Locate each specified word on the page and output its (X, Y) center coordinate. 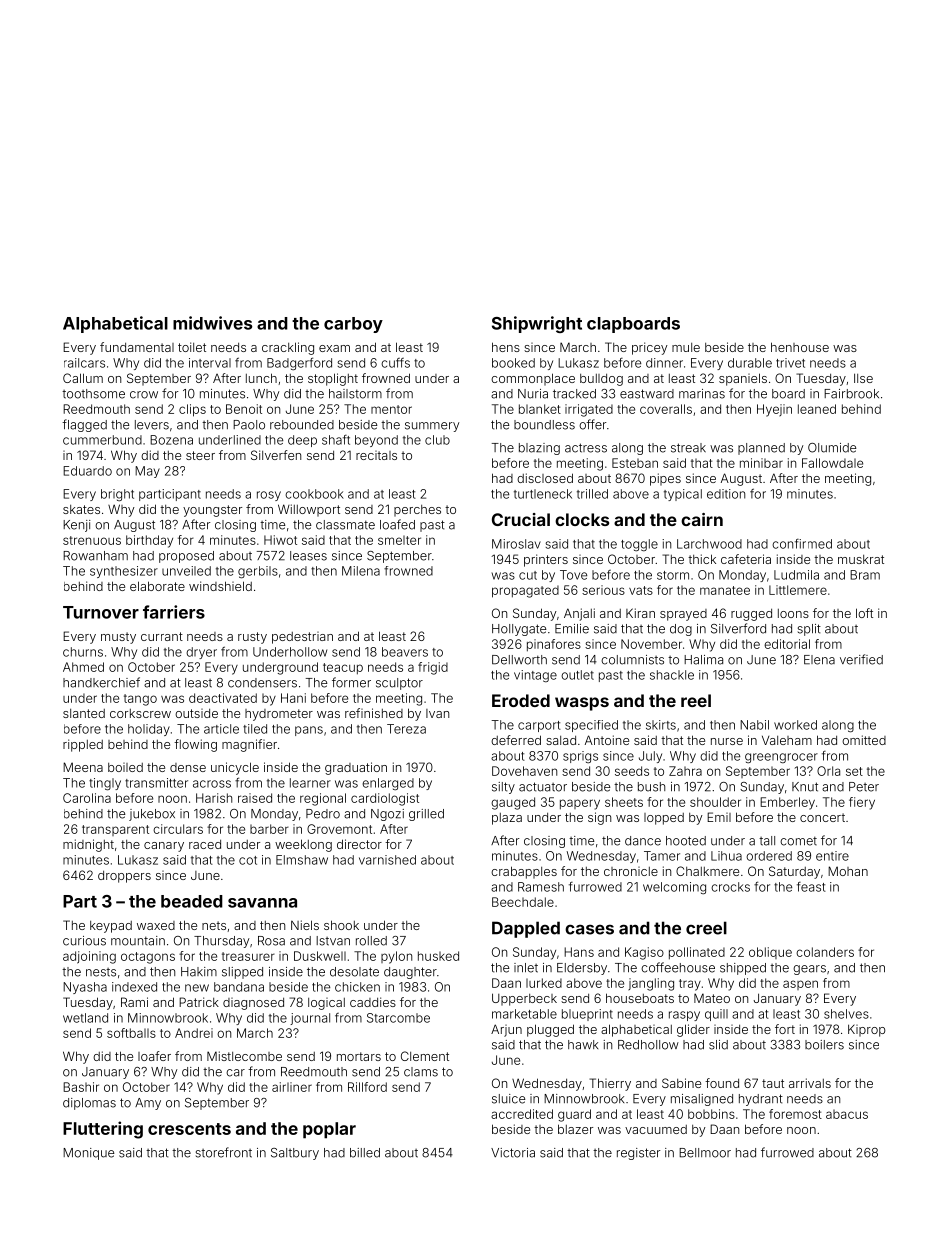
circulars (178, 829)
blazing (539, 449)
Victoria (513, 1153)
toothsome (93, 394)
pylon (396, 957)
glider (693, 1030)
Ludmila (796, 575)
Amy (148, 1104)
